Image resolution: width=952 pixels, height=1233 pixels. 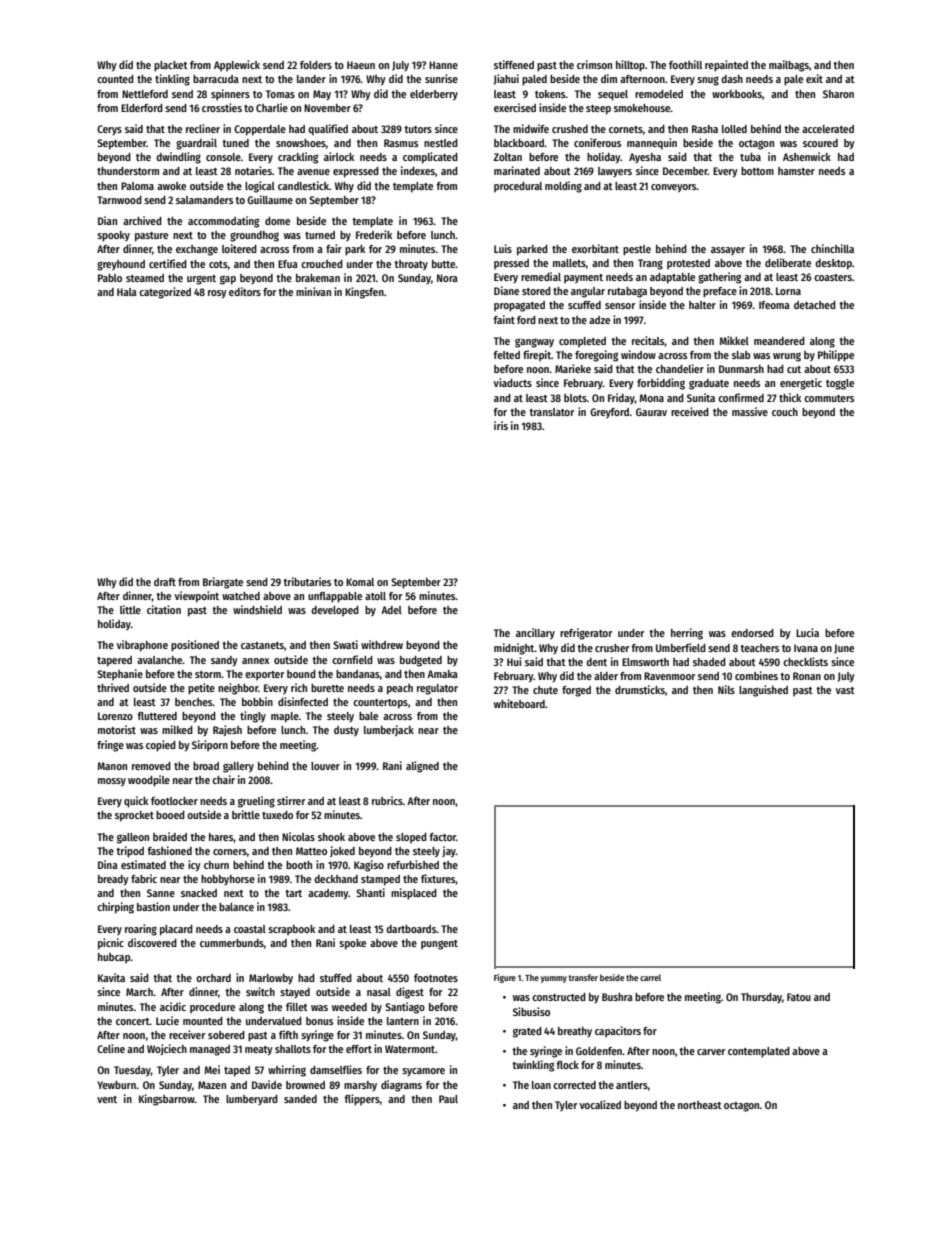 What do you see at coordinates (113, 687) in the page?
I see `thrived` at bounding box center [113, 687].
